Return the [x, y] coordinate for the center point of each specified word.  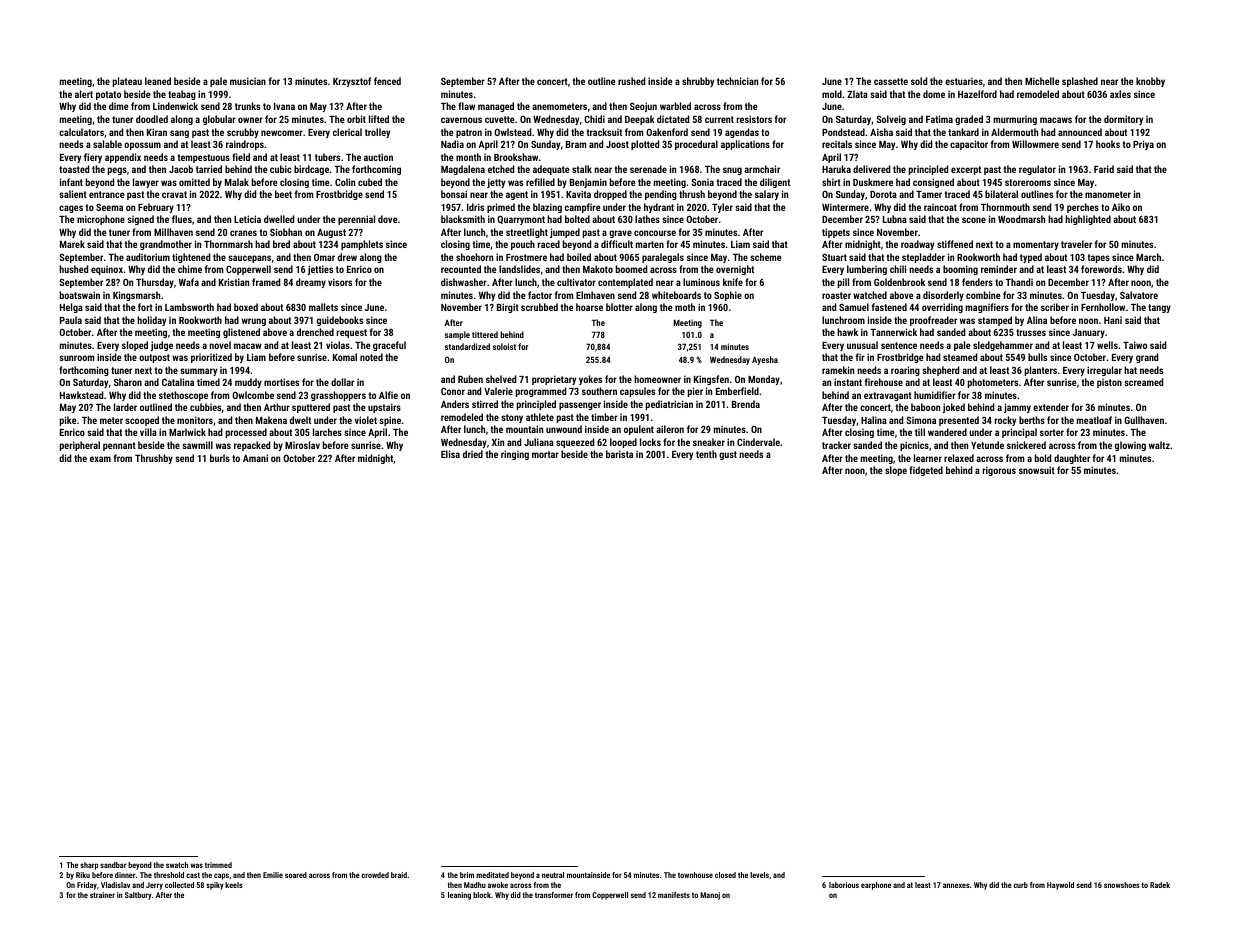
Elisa [450, 454]
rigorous [999, 471]
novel [220, 345]
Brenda [746, 404]
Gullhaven [1144, 420]
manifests [674, 895]
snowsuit [1037, 470]
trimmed [218, 865]
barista [619, 454]
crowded [375, 875]
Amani [255, 458]
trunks [247, 106]
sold [919, 81]
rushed [631, 81]
